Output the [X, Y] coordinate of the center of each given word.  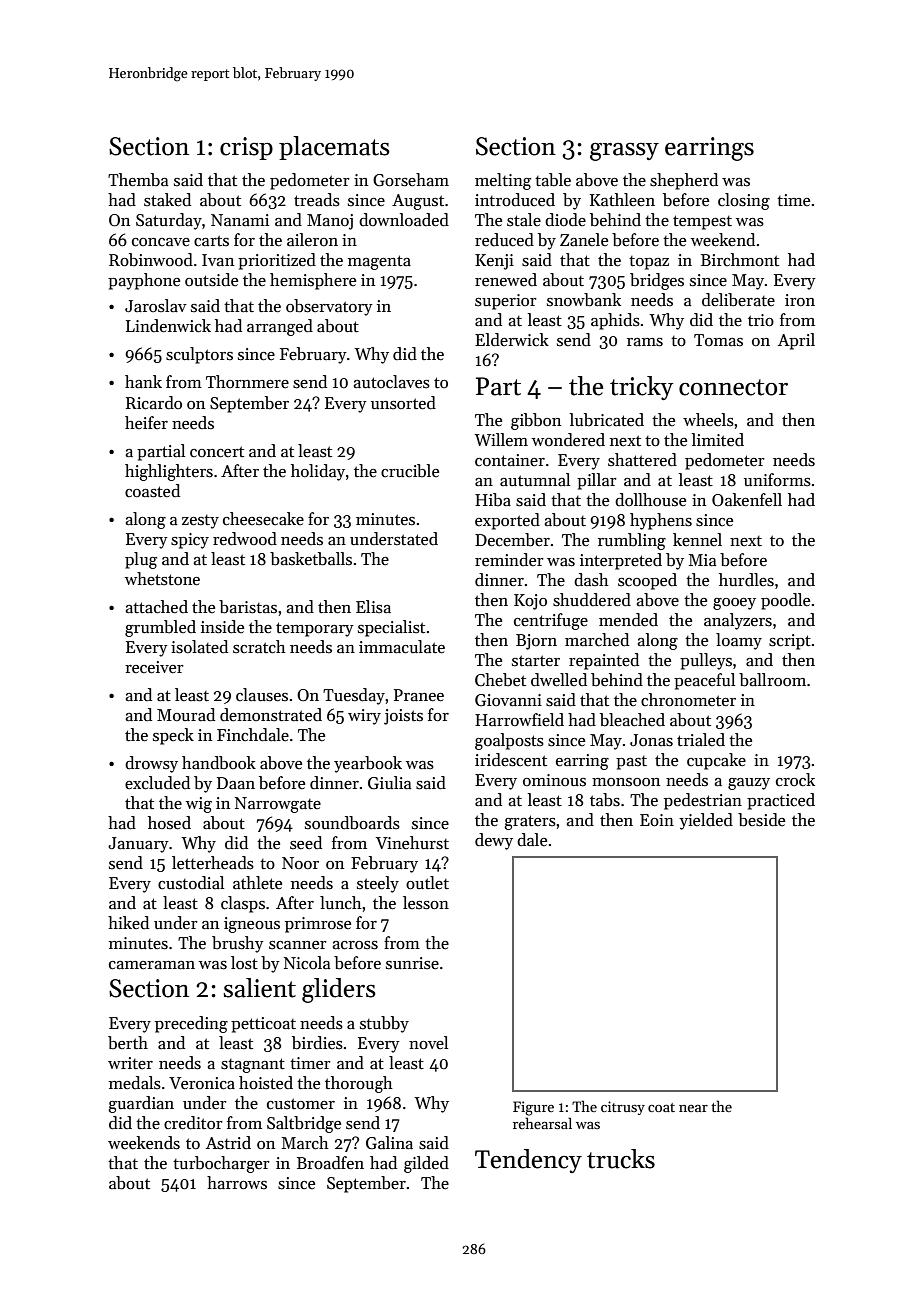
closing [744, 201]
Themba [138, 180]
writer [130, 1063]
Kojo [530, 602]
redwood [245, 539]
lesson [426, 903]
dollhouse [650, 500]
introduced [515, 200]
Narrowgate [278, 805]
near [693, 1108]
